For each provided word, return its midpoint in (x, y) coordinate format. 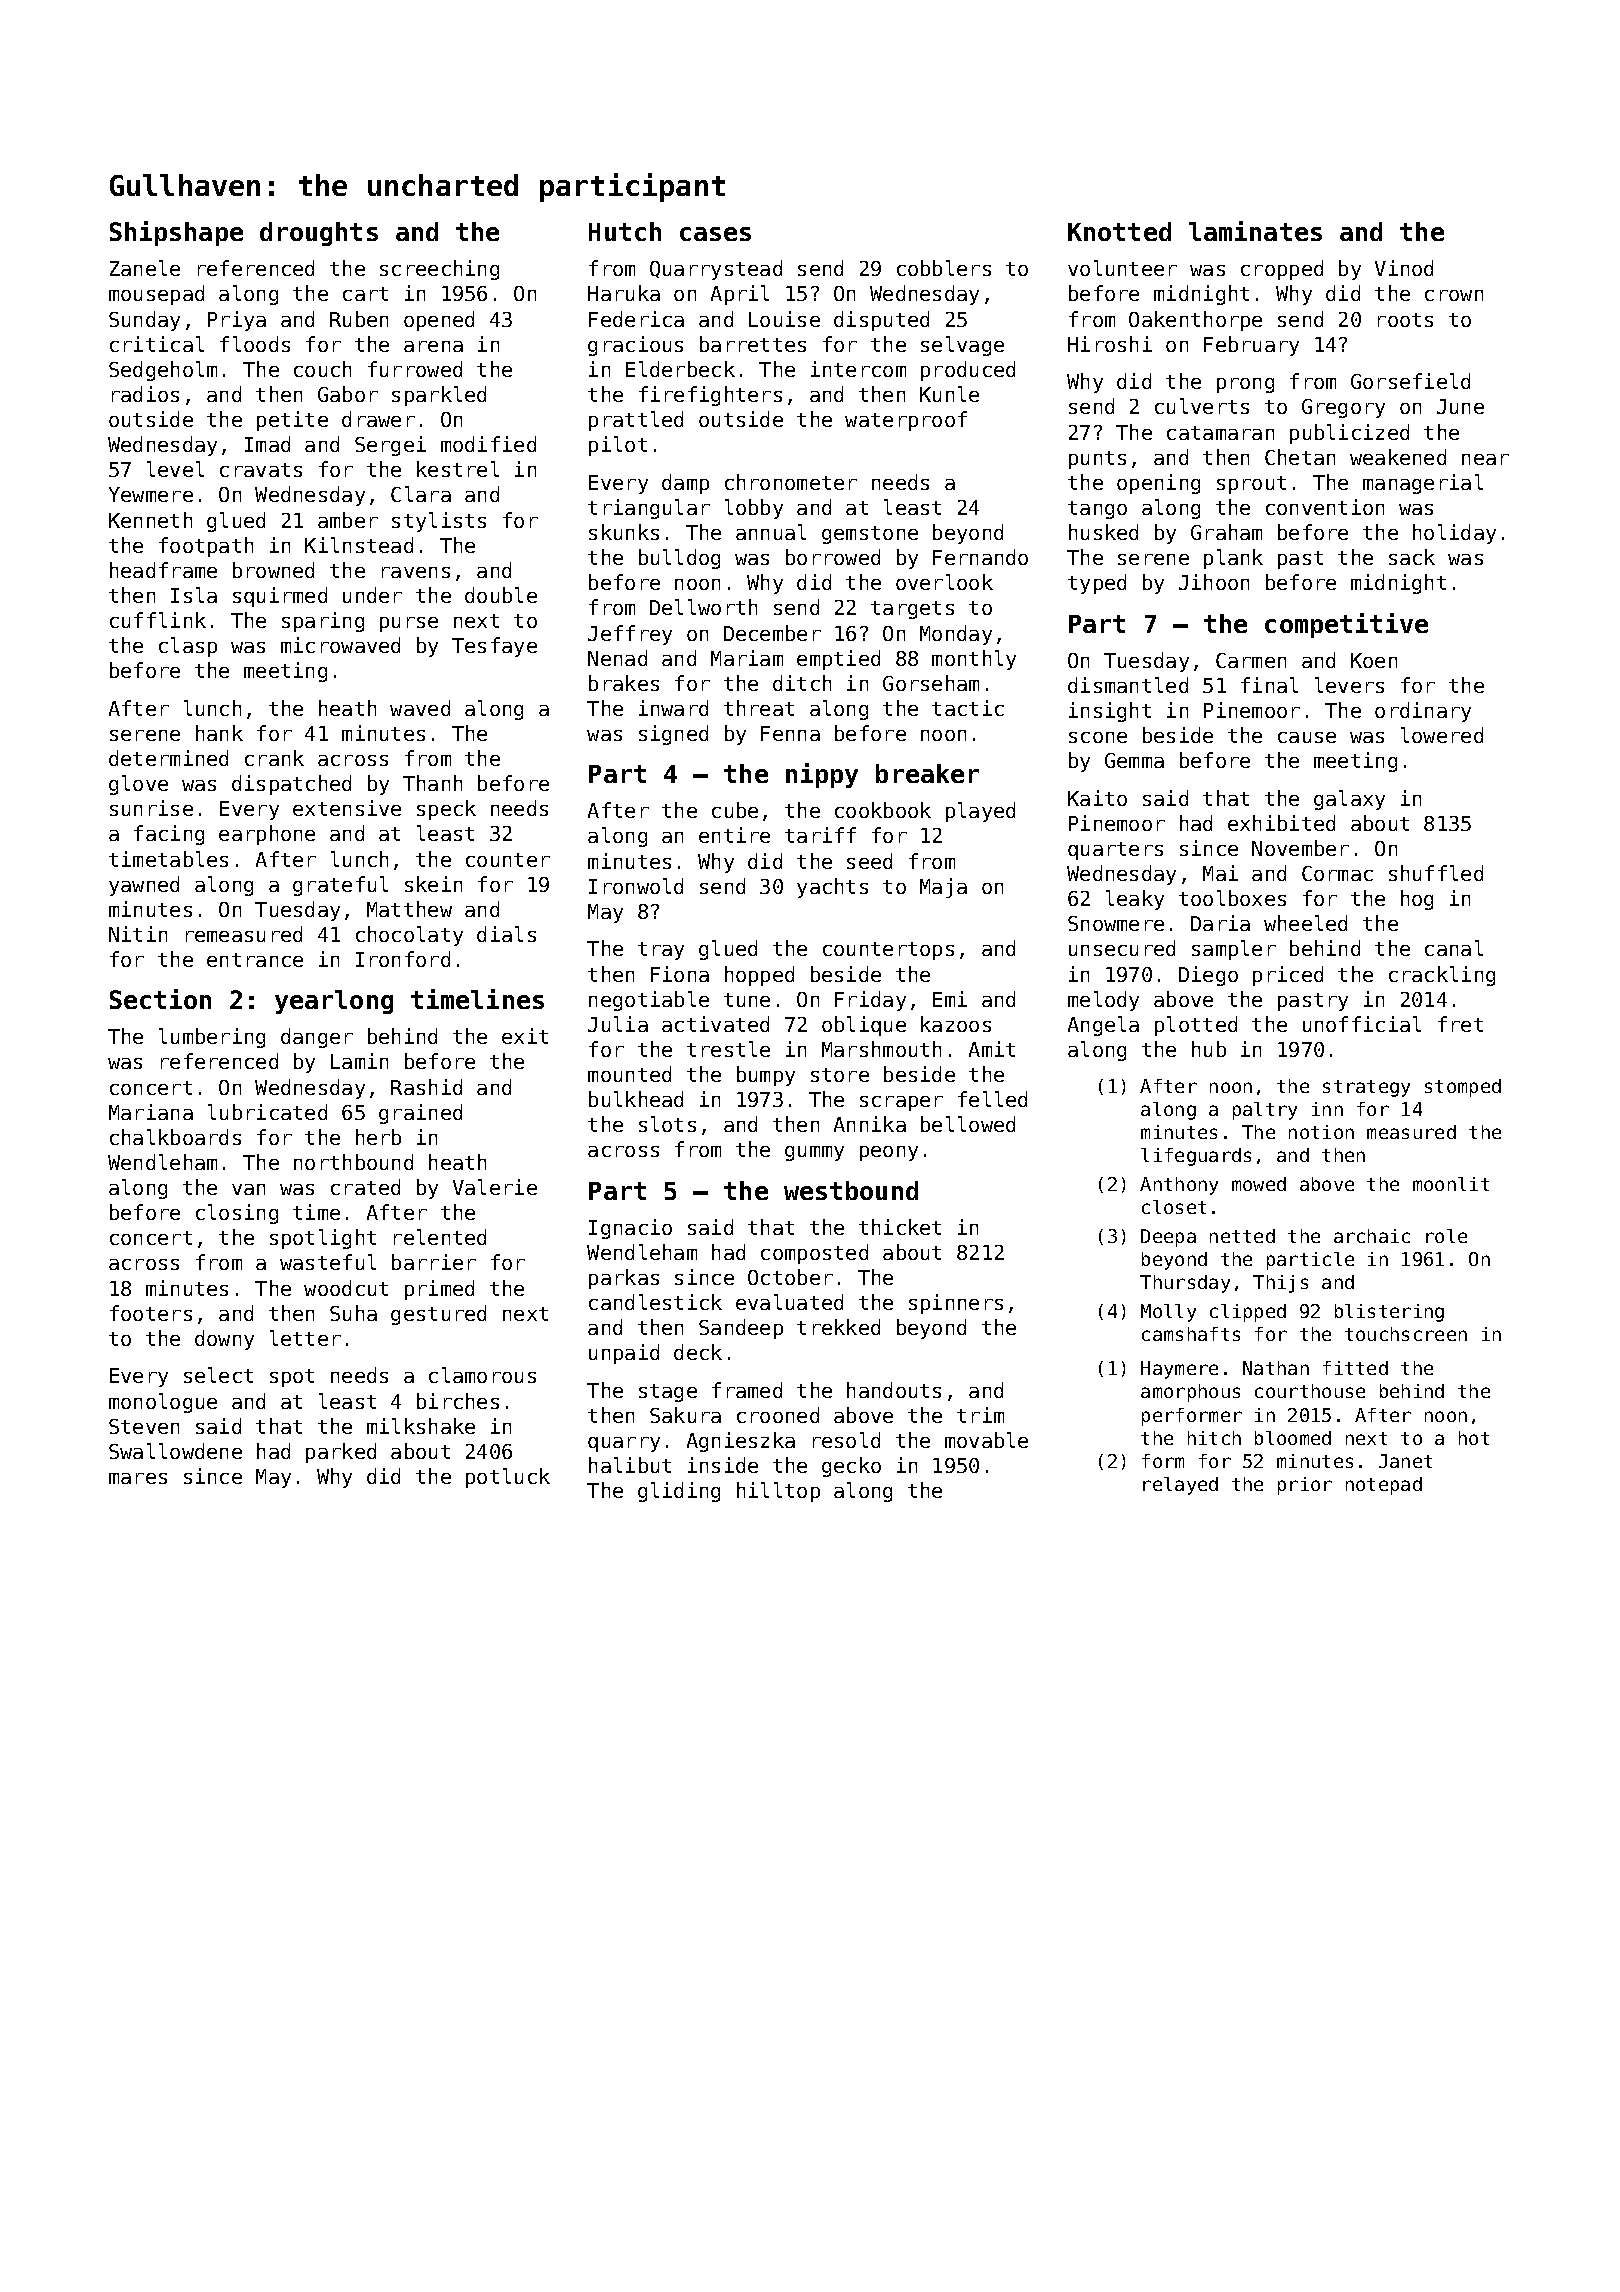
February (1251, 346)
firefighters (710, 396)
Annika (870, 1124)
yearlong (334, 1002)
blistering (1389, 1313)
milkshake (421, 1426)
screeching (439, 270)
